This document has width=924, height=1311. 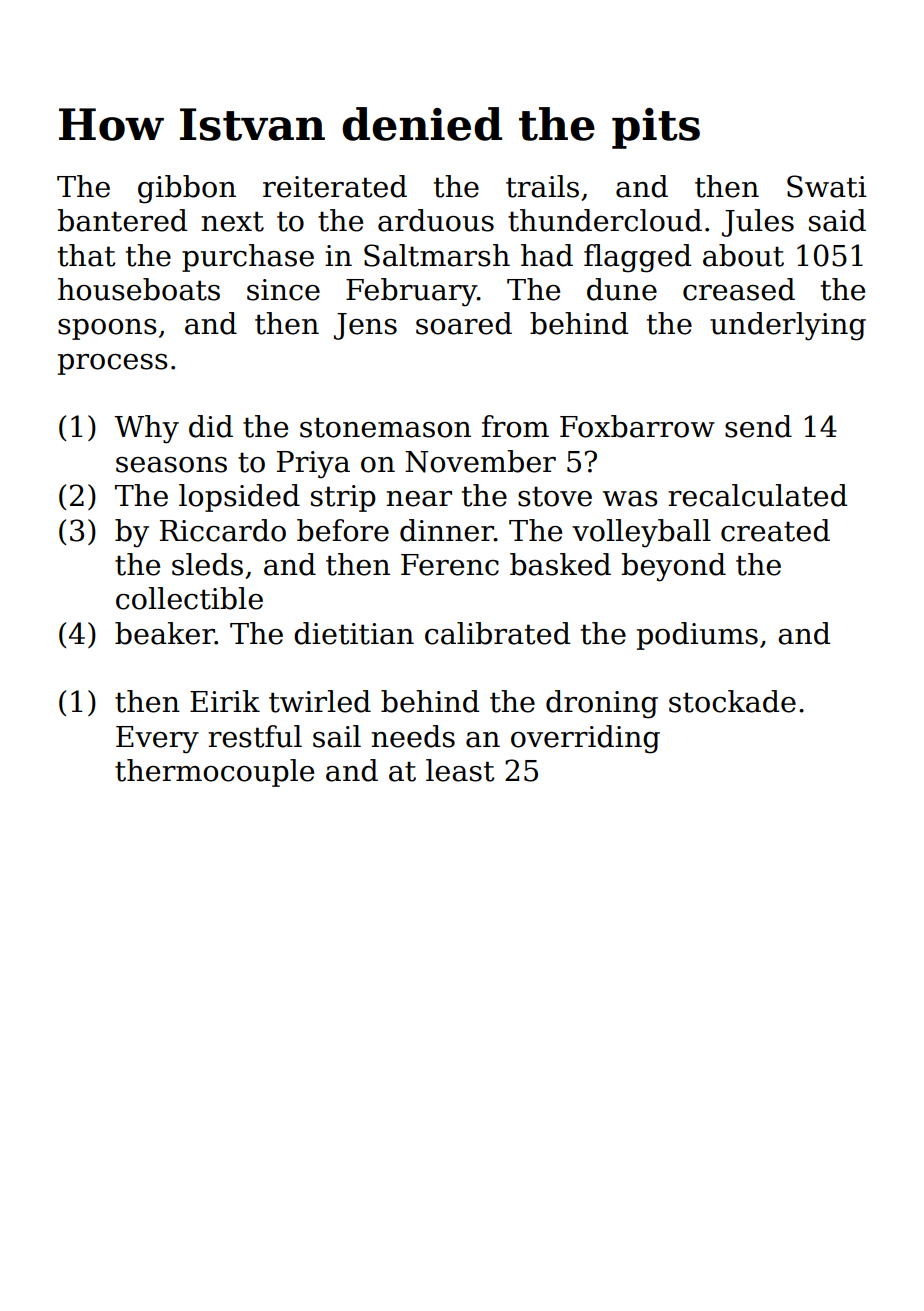 I want to click on Saltmarsh, so click(x=437, y=255).
